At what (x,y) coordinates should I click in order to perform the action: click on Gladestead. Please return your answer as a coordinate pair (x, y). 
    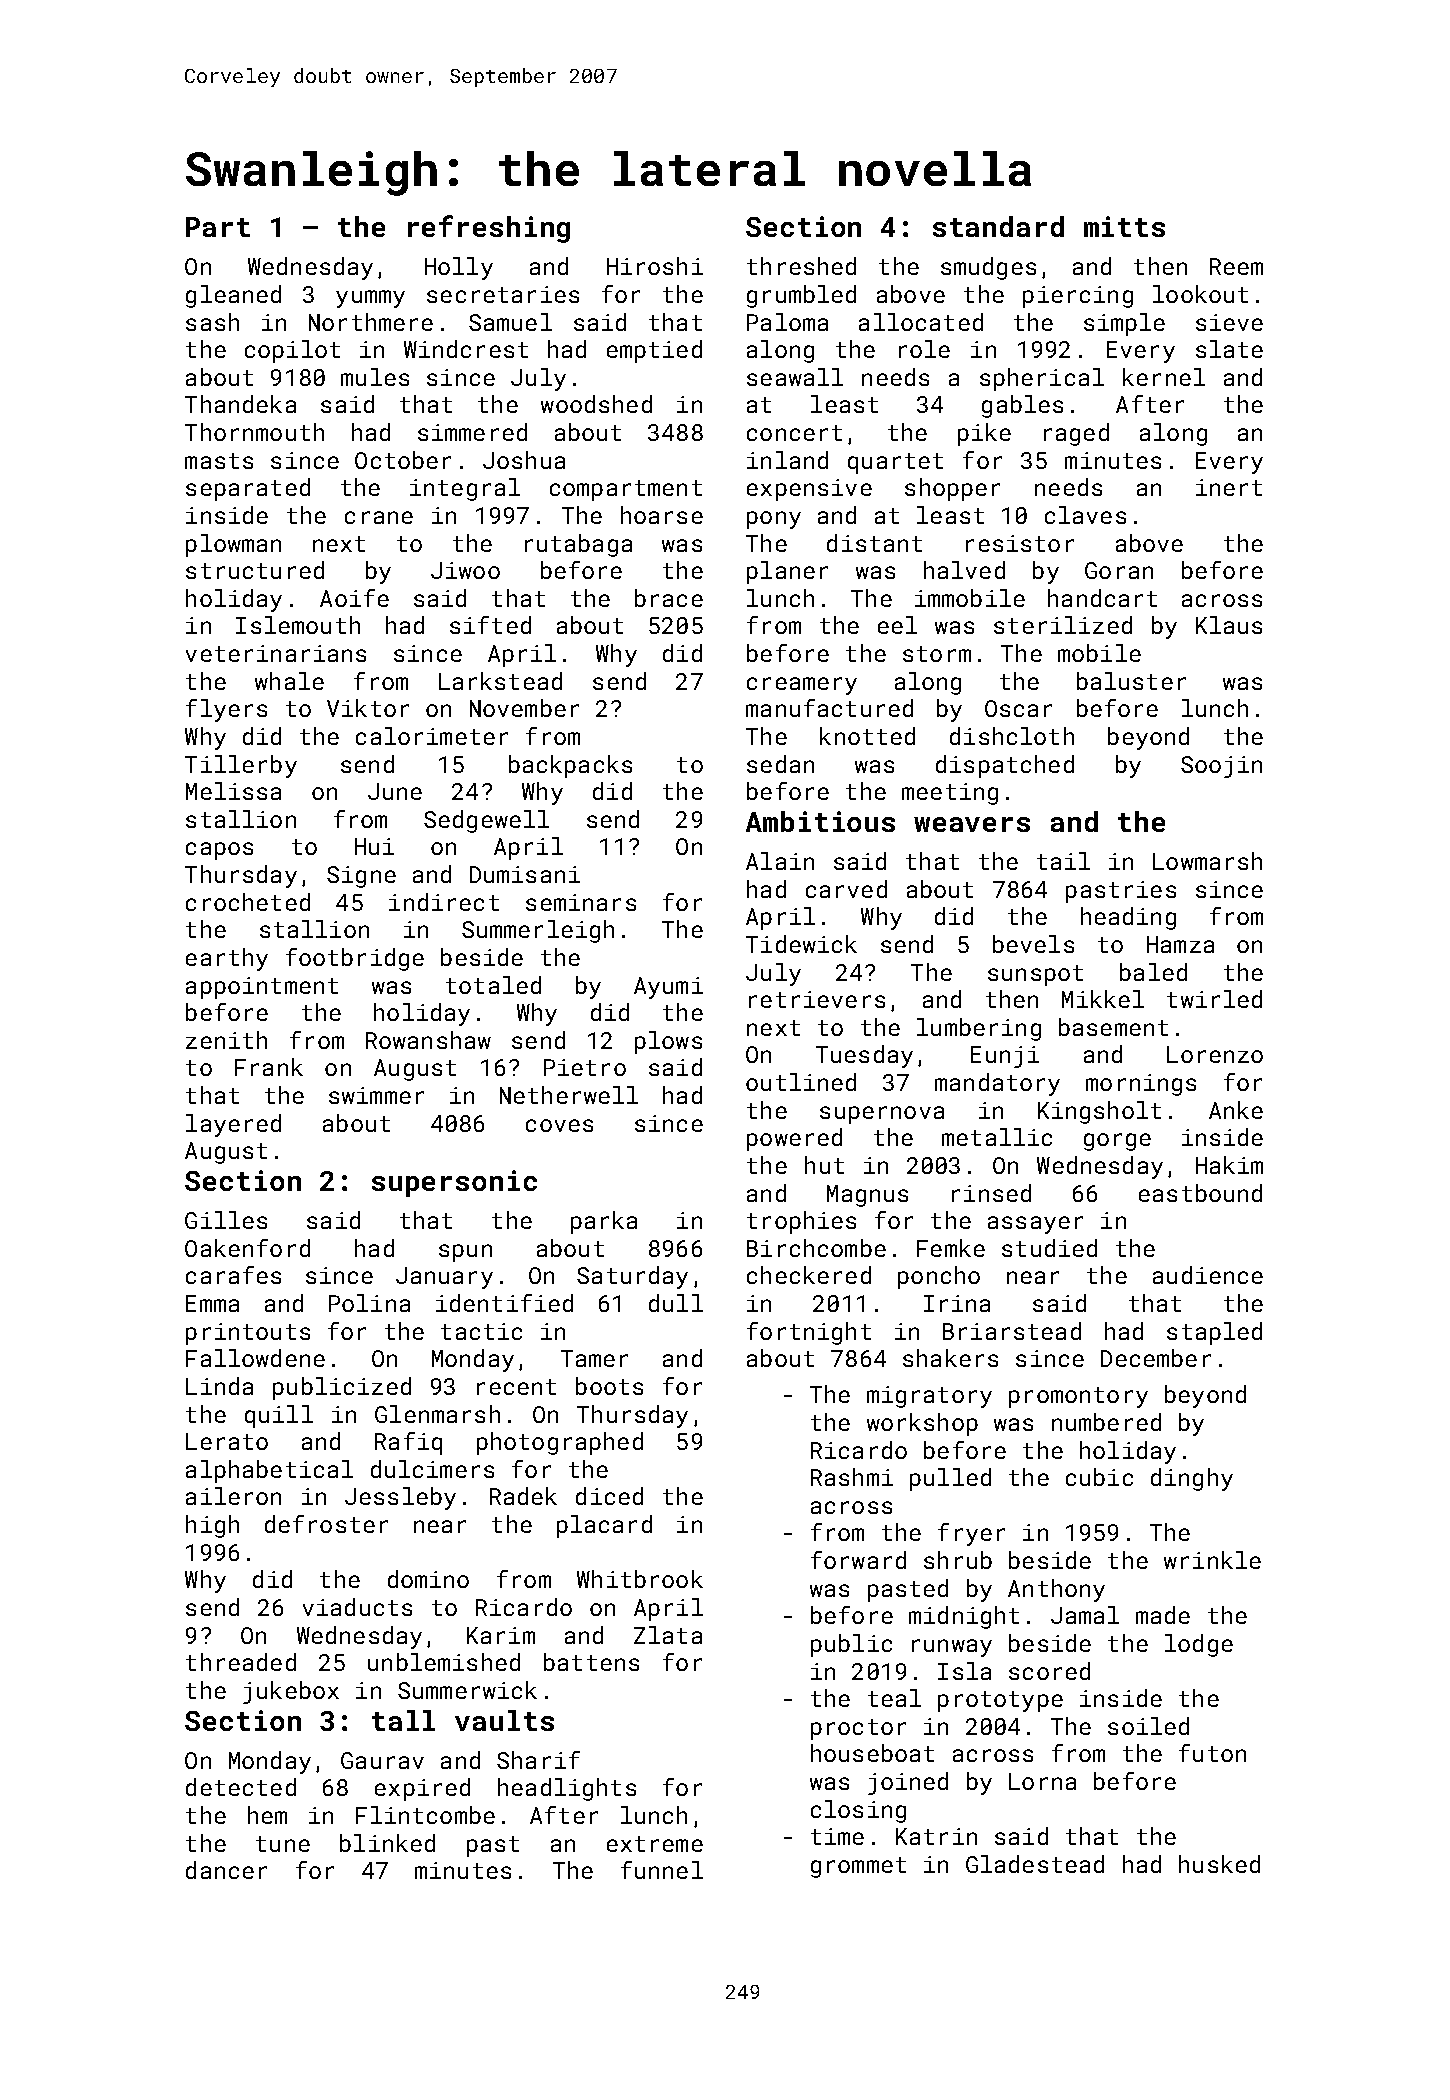
    Looking at the image, I should click on (1035, 1864).
